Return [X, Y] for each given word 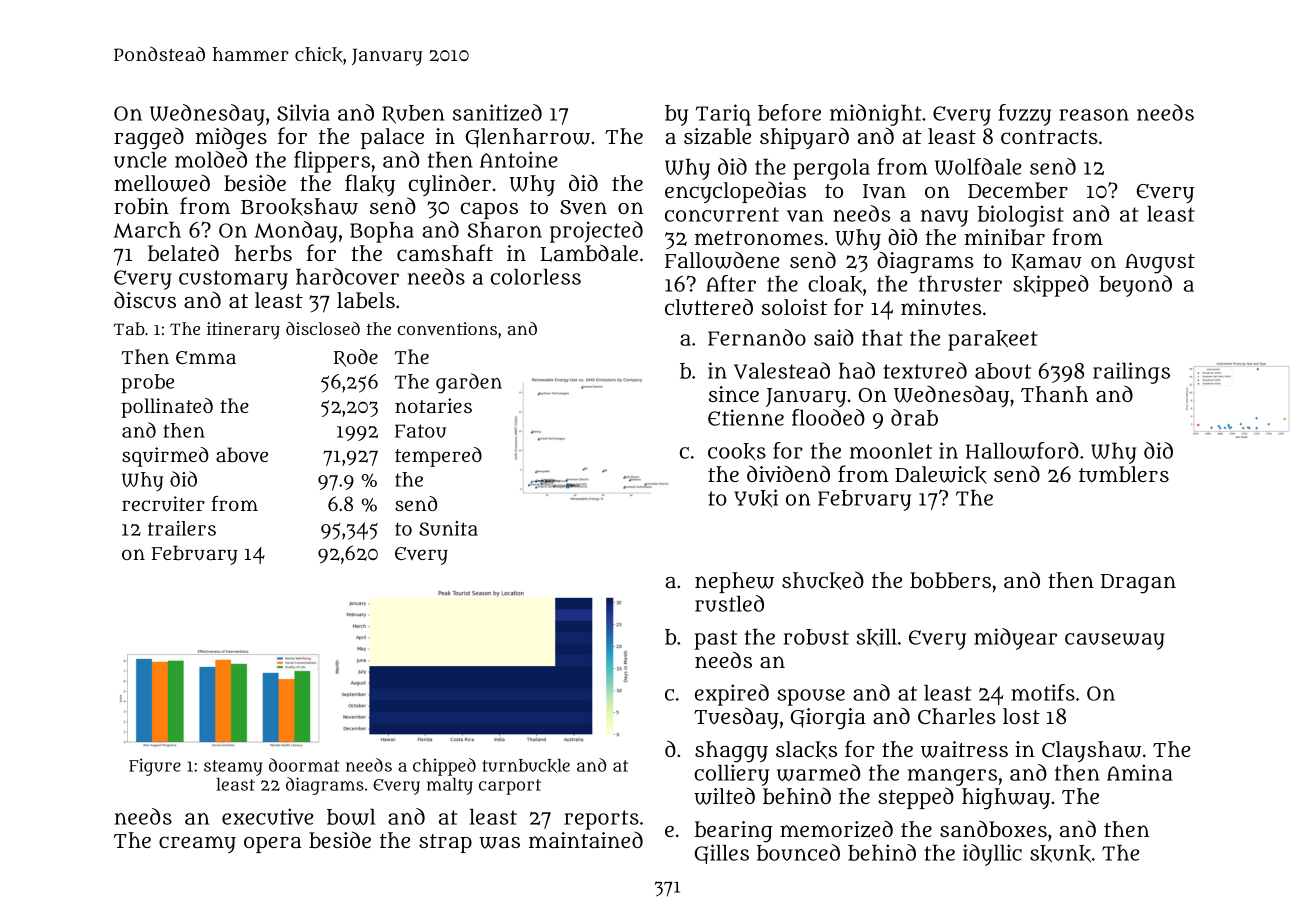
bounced [798, 852]
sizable [717, 136]
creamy [197, 844]
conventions [447, 328]
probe [147, 383]
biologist [1021, 216]
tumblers [1124, 474]
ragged [149, 138]
